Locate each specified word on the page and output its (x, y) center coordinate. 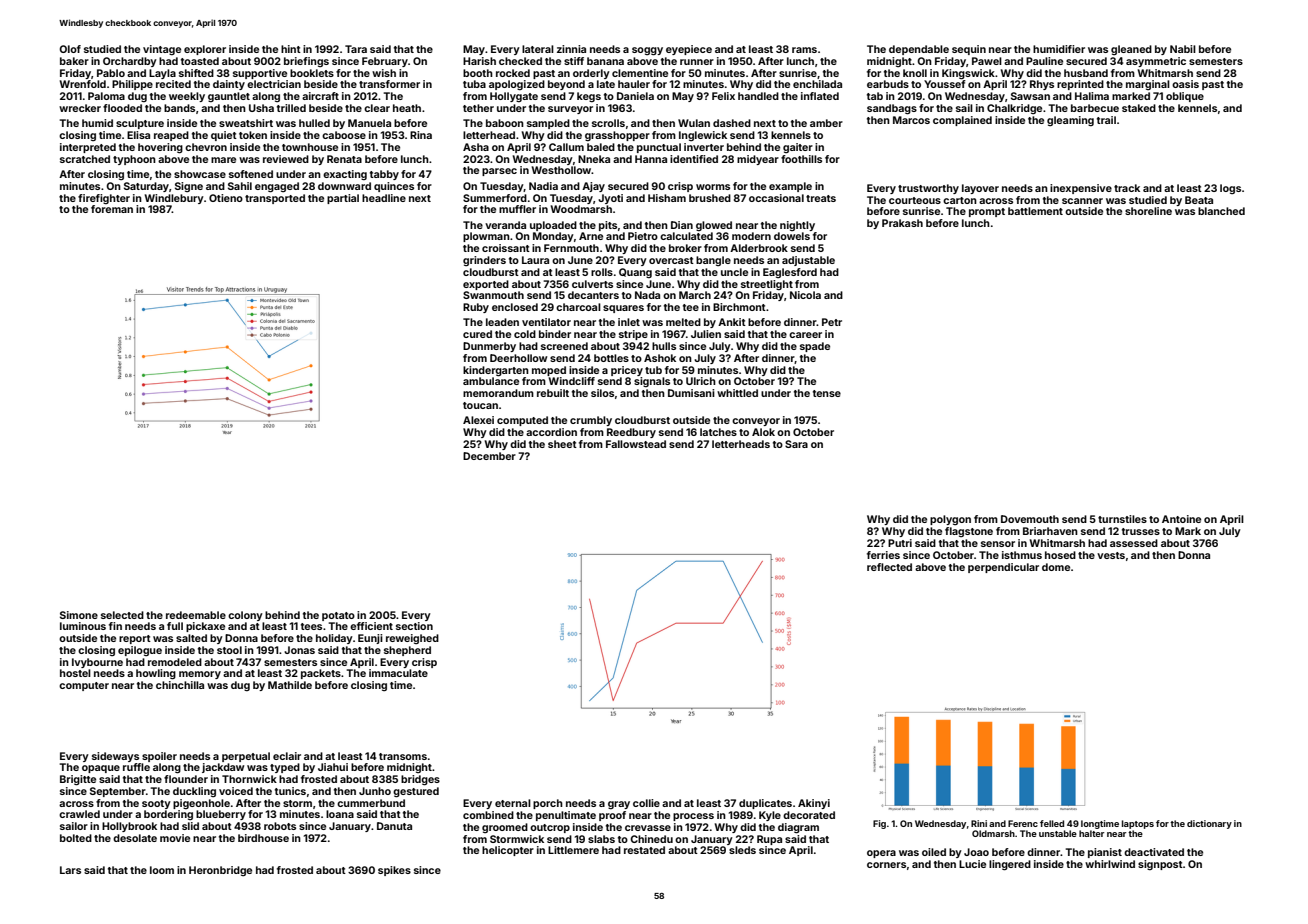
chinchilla (180, 685)
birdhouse (263, 838)
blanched (1221, 211)
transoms (403, 756)
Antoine (1181, 519)
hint (291, 49)
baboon (505, 123)
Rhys (1042, 85)
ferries (883, 555)
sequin (969, 50)
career (805, 335)
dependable (919, 50)
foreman (112, 209)
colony (245, 616)
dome (1056, 567)
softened (251, 174)
